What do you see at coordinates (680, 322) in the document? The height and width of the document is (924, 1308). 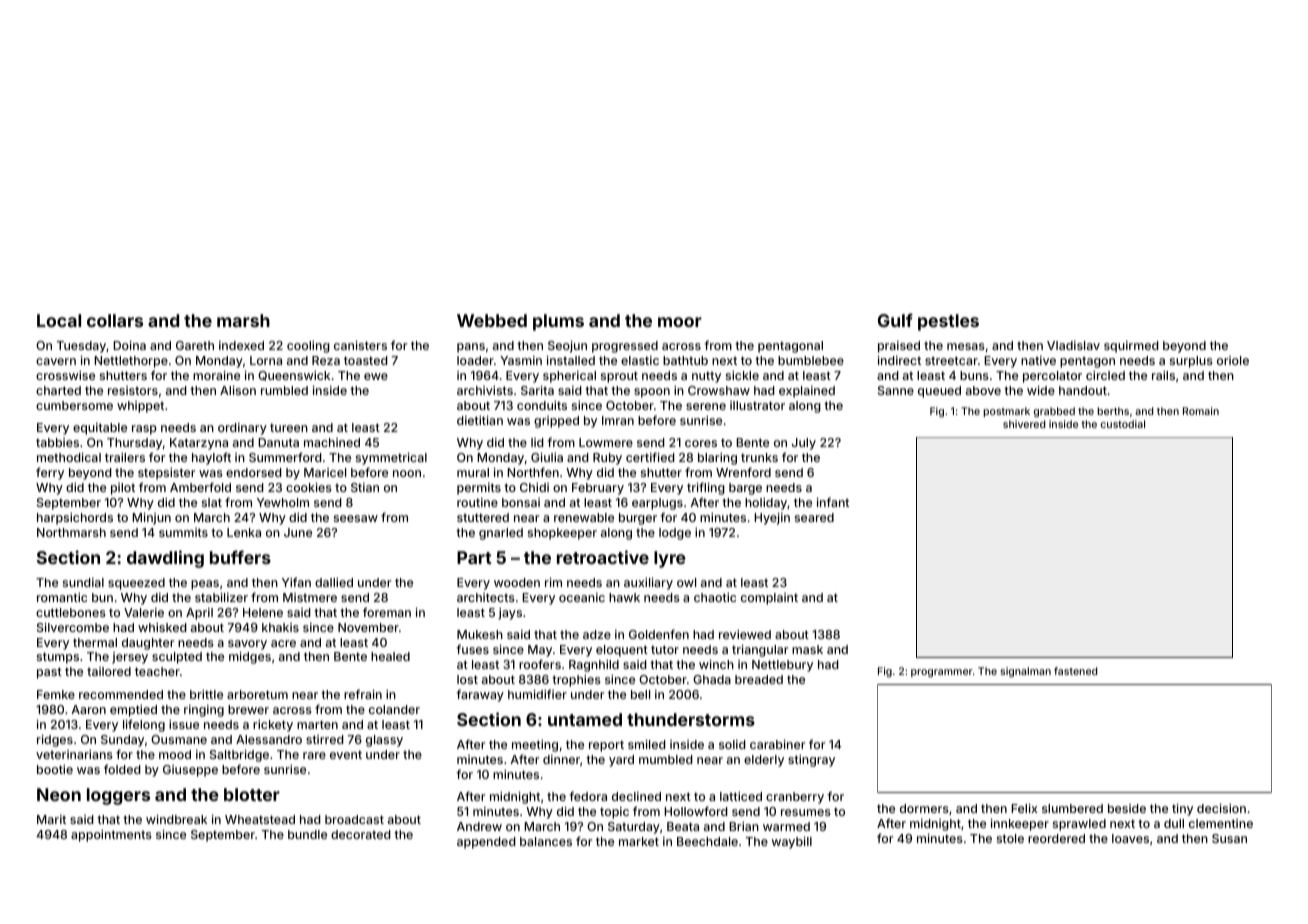 I see `moor` at bounding box center [680, 322].
